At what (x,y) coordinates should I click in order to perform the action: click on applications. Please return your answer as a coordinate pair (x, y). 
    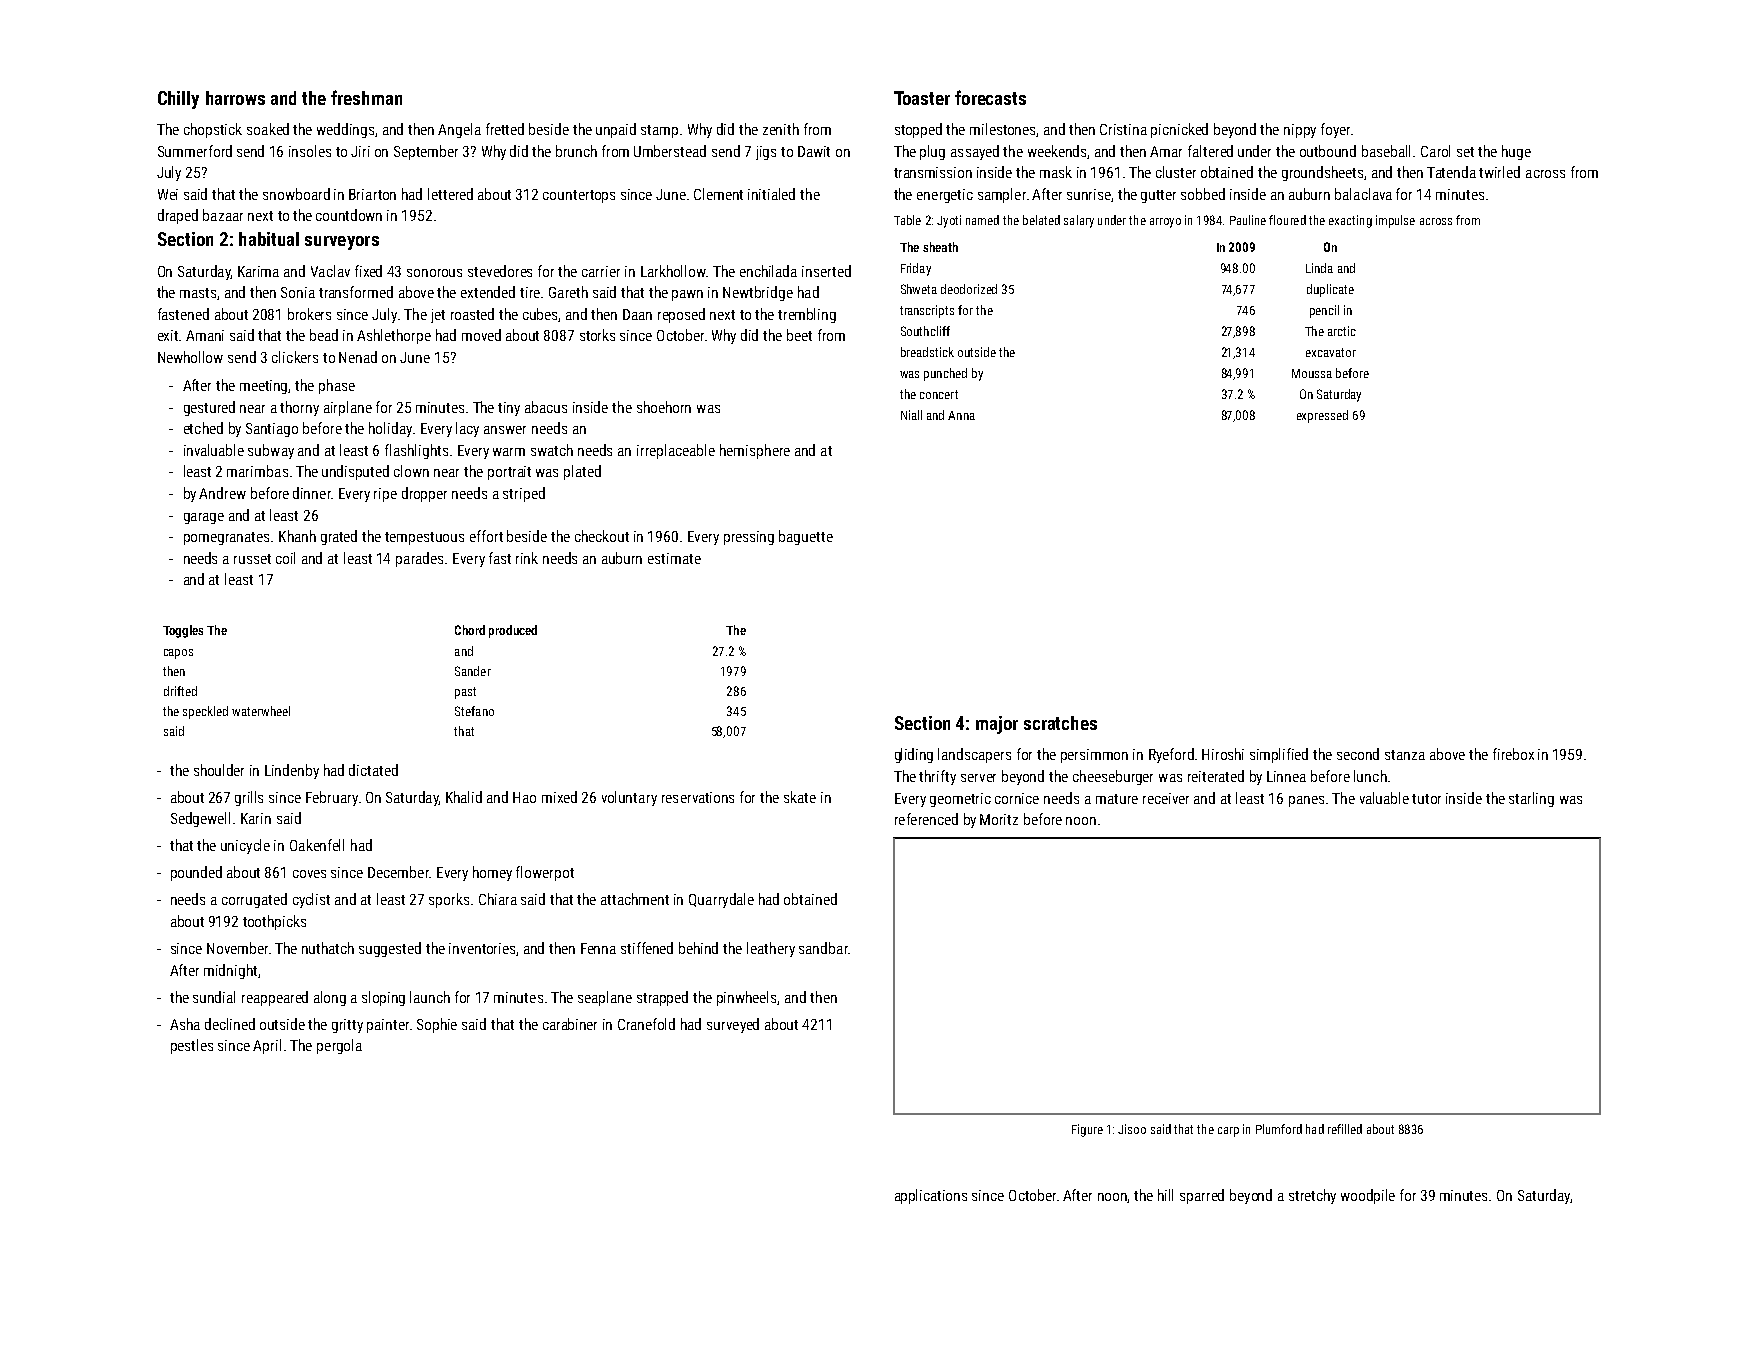
    Looking at the image, I should click on (931, 1196).
